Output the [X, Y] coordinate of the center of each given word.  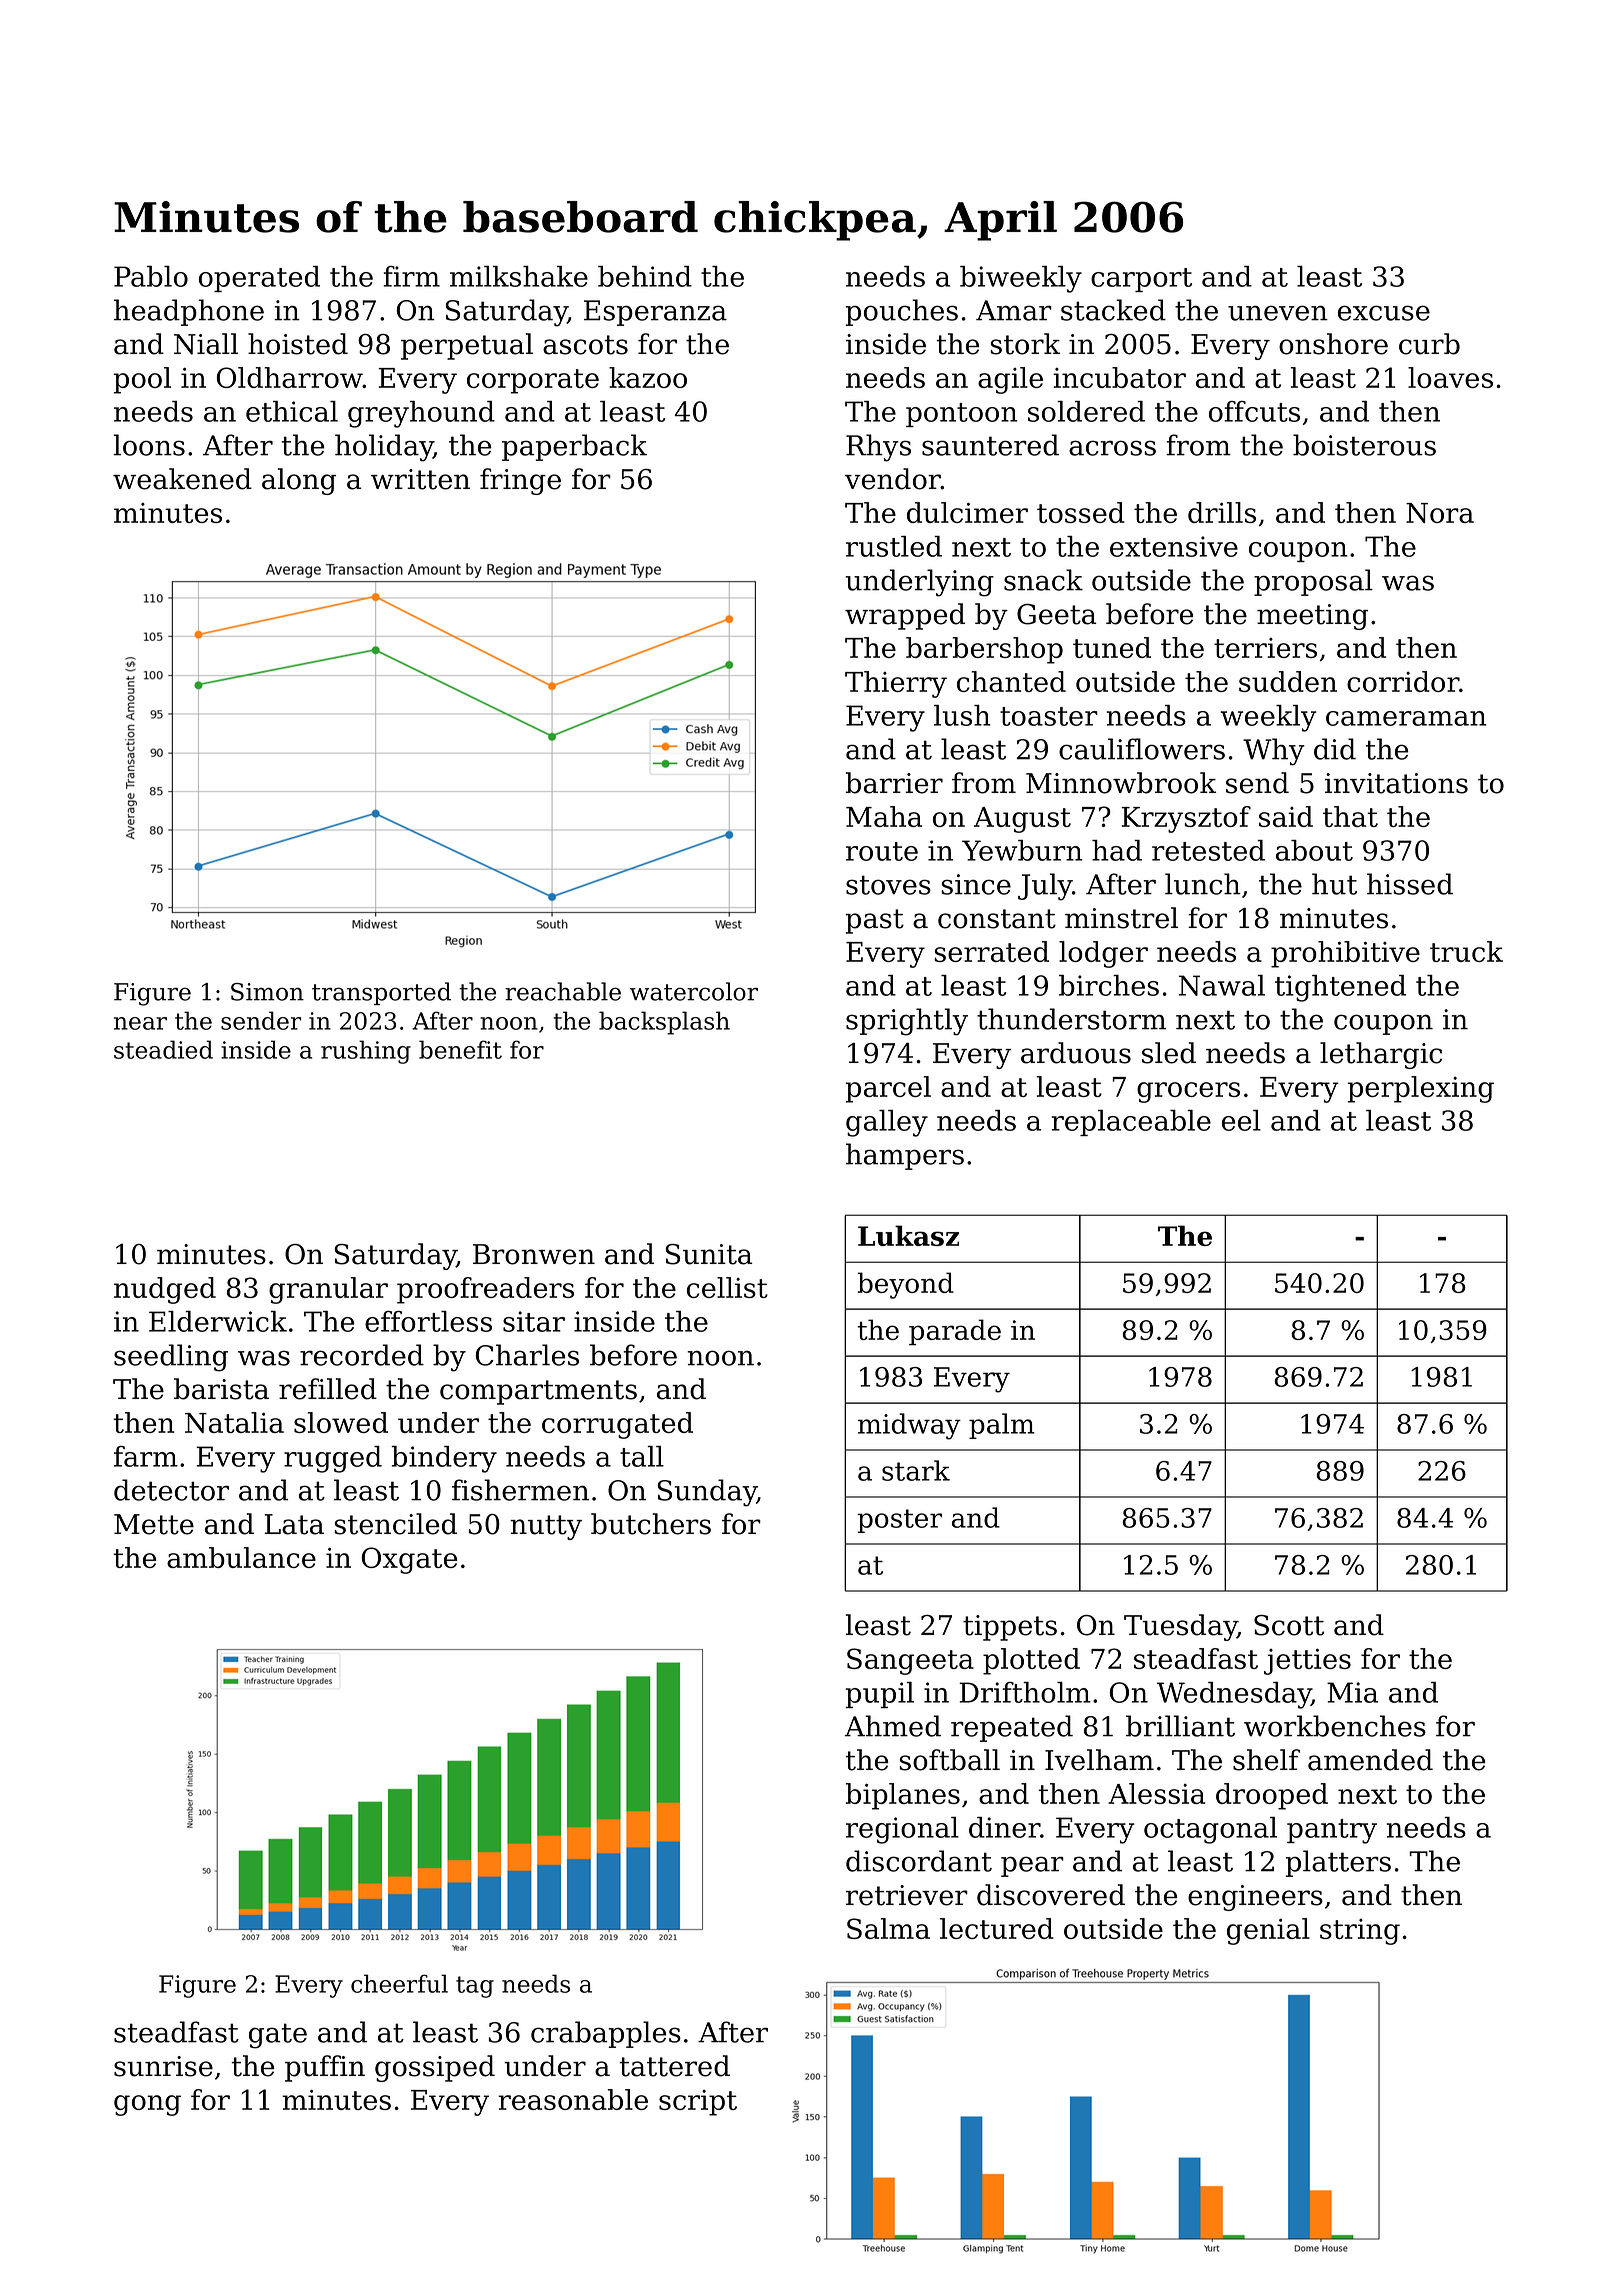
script [698, 2103]
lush [962, 715]
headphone [189, 312]
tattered [675, 2066]
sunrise [163, 2066]
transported [381, 993]
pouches [902, 312]
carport [1141, 280]
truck [1466, 951]
